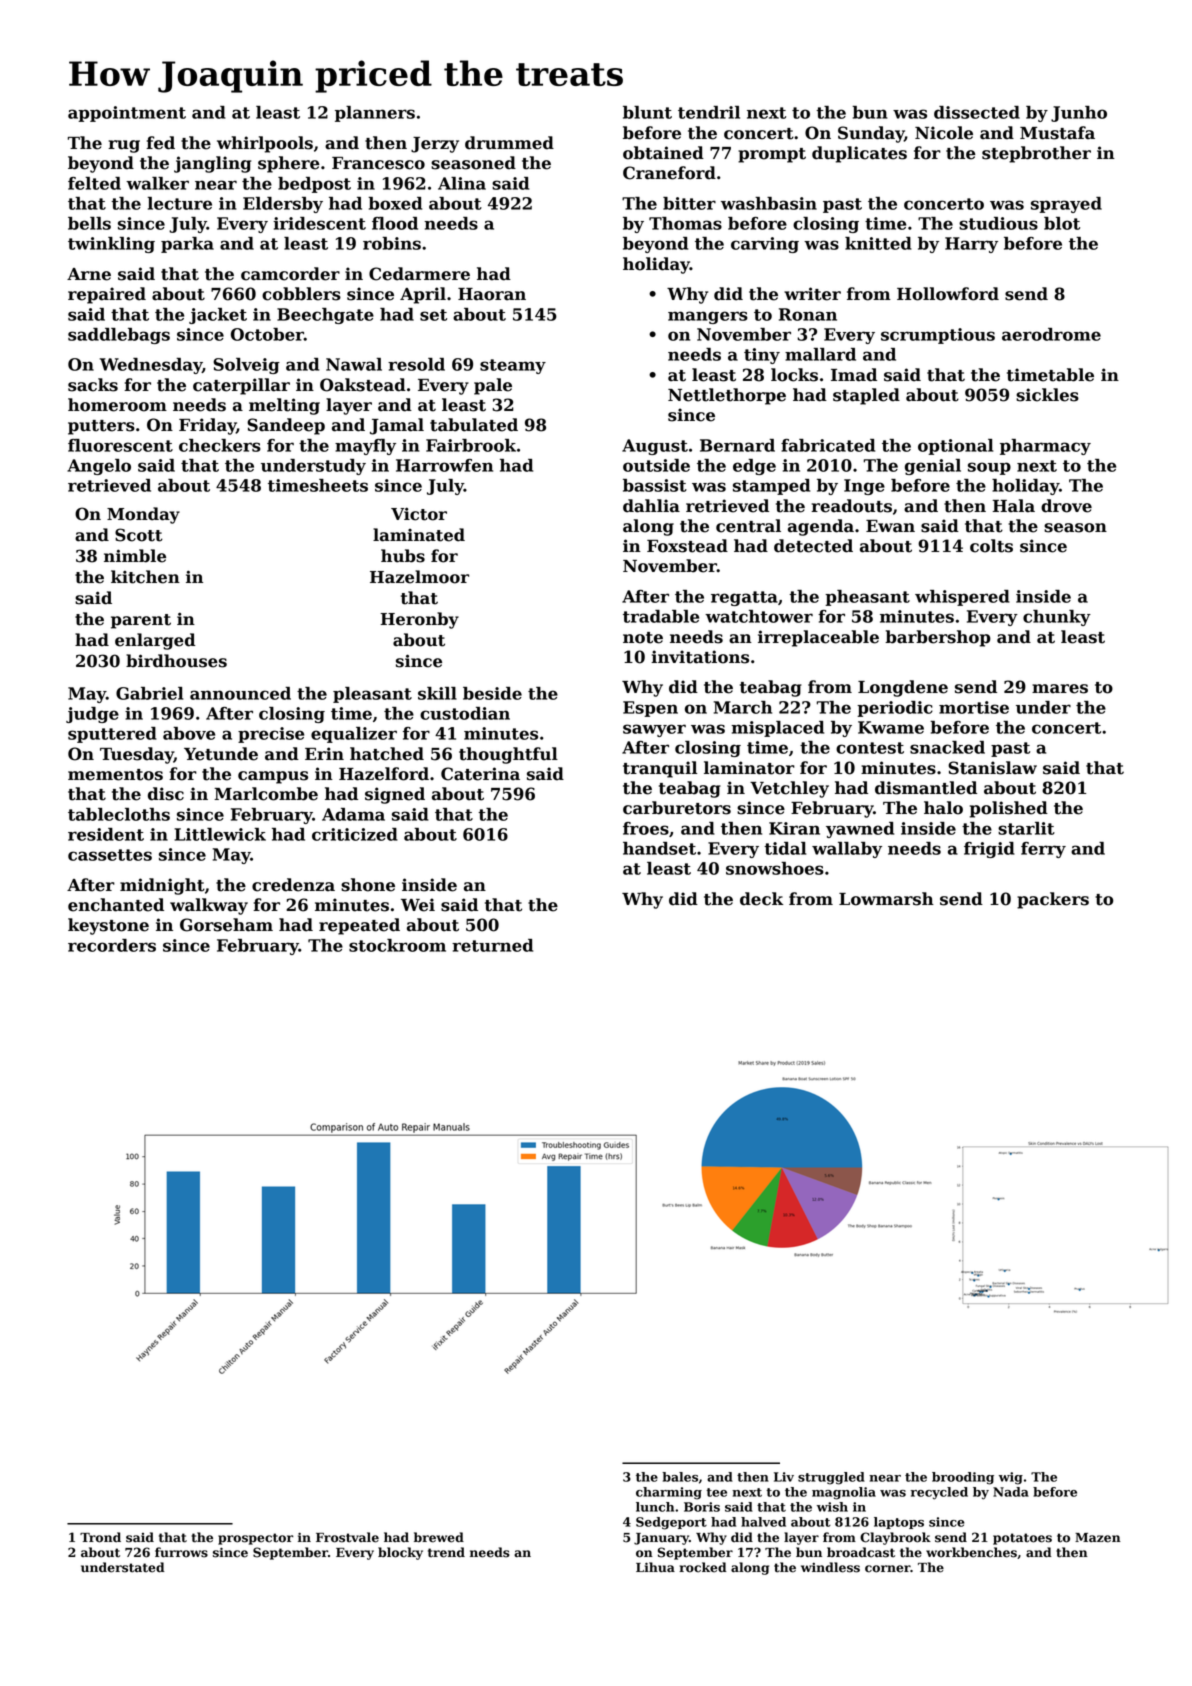 This screenshot has width=1192, height=1686. Describe the element at coordinates (938, 336) in the screenshot. I see `scrumptious` at that location.
